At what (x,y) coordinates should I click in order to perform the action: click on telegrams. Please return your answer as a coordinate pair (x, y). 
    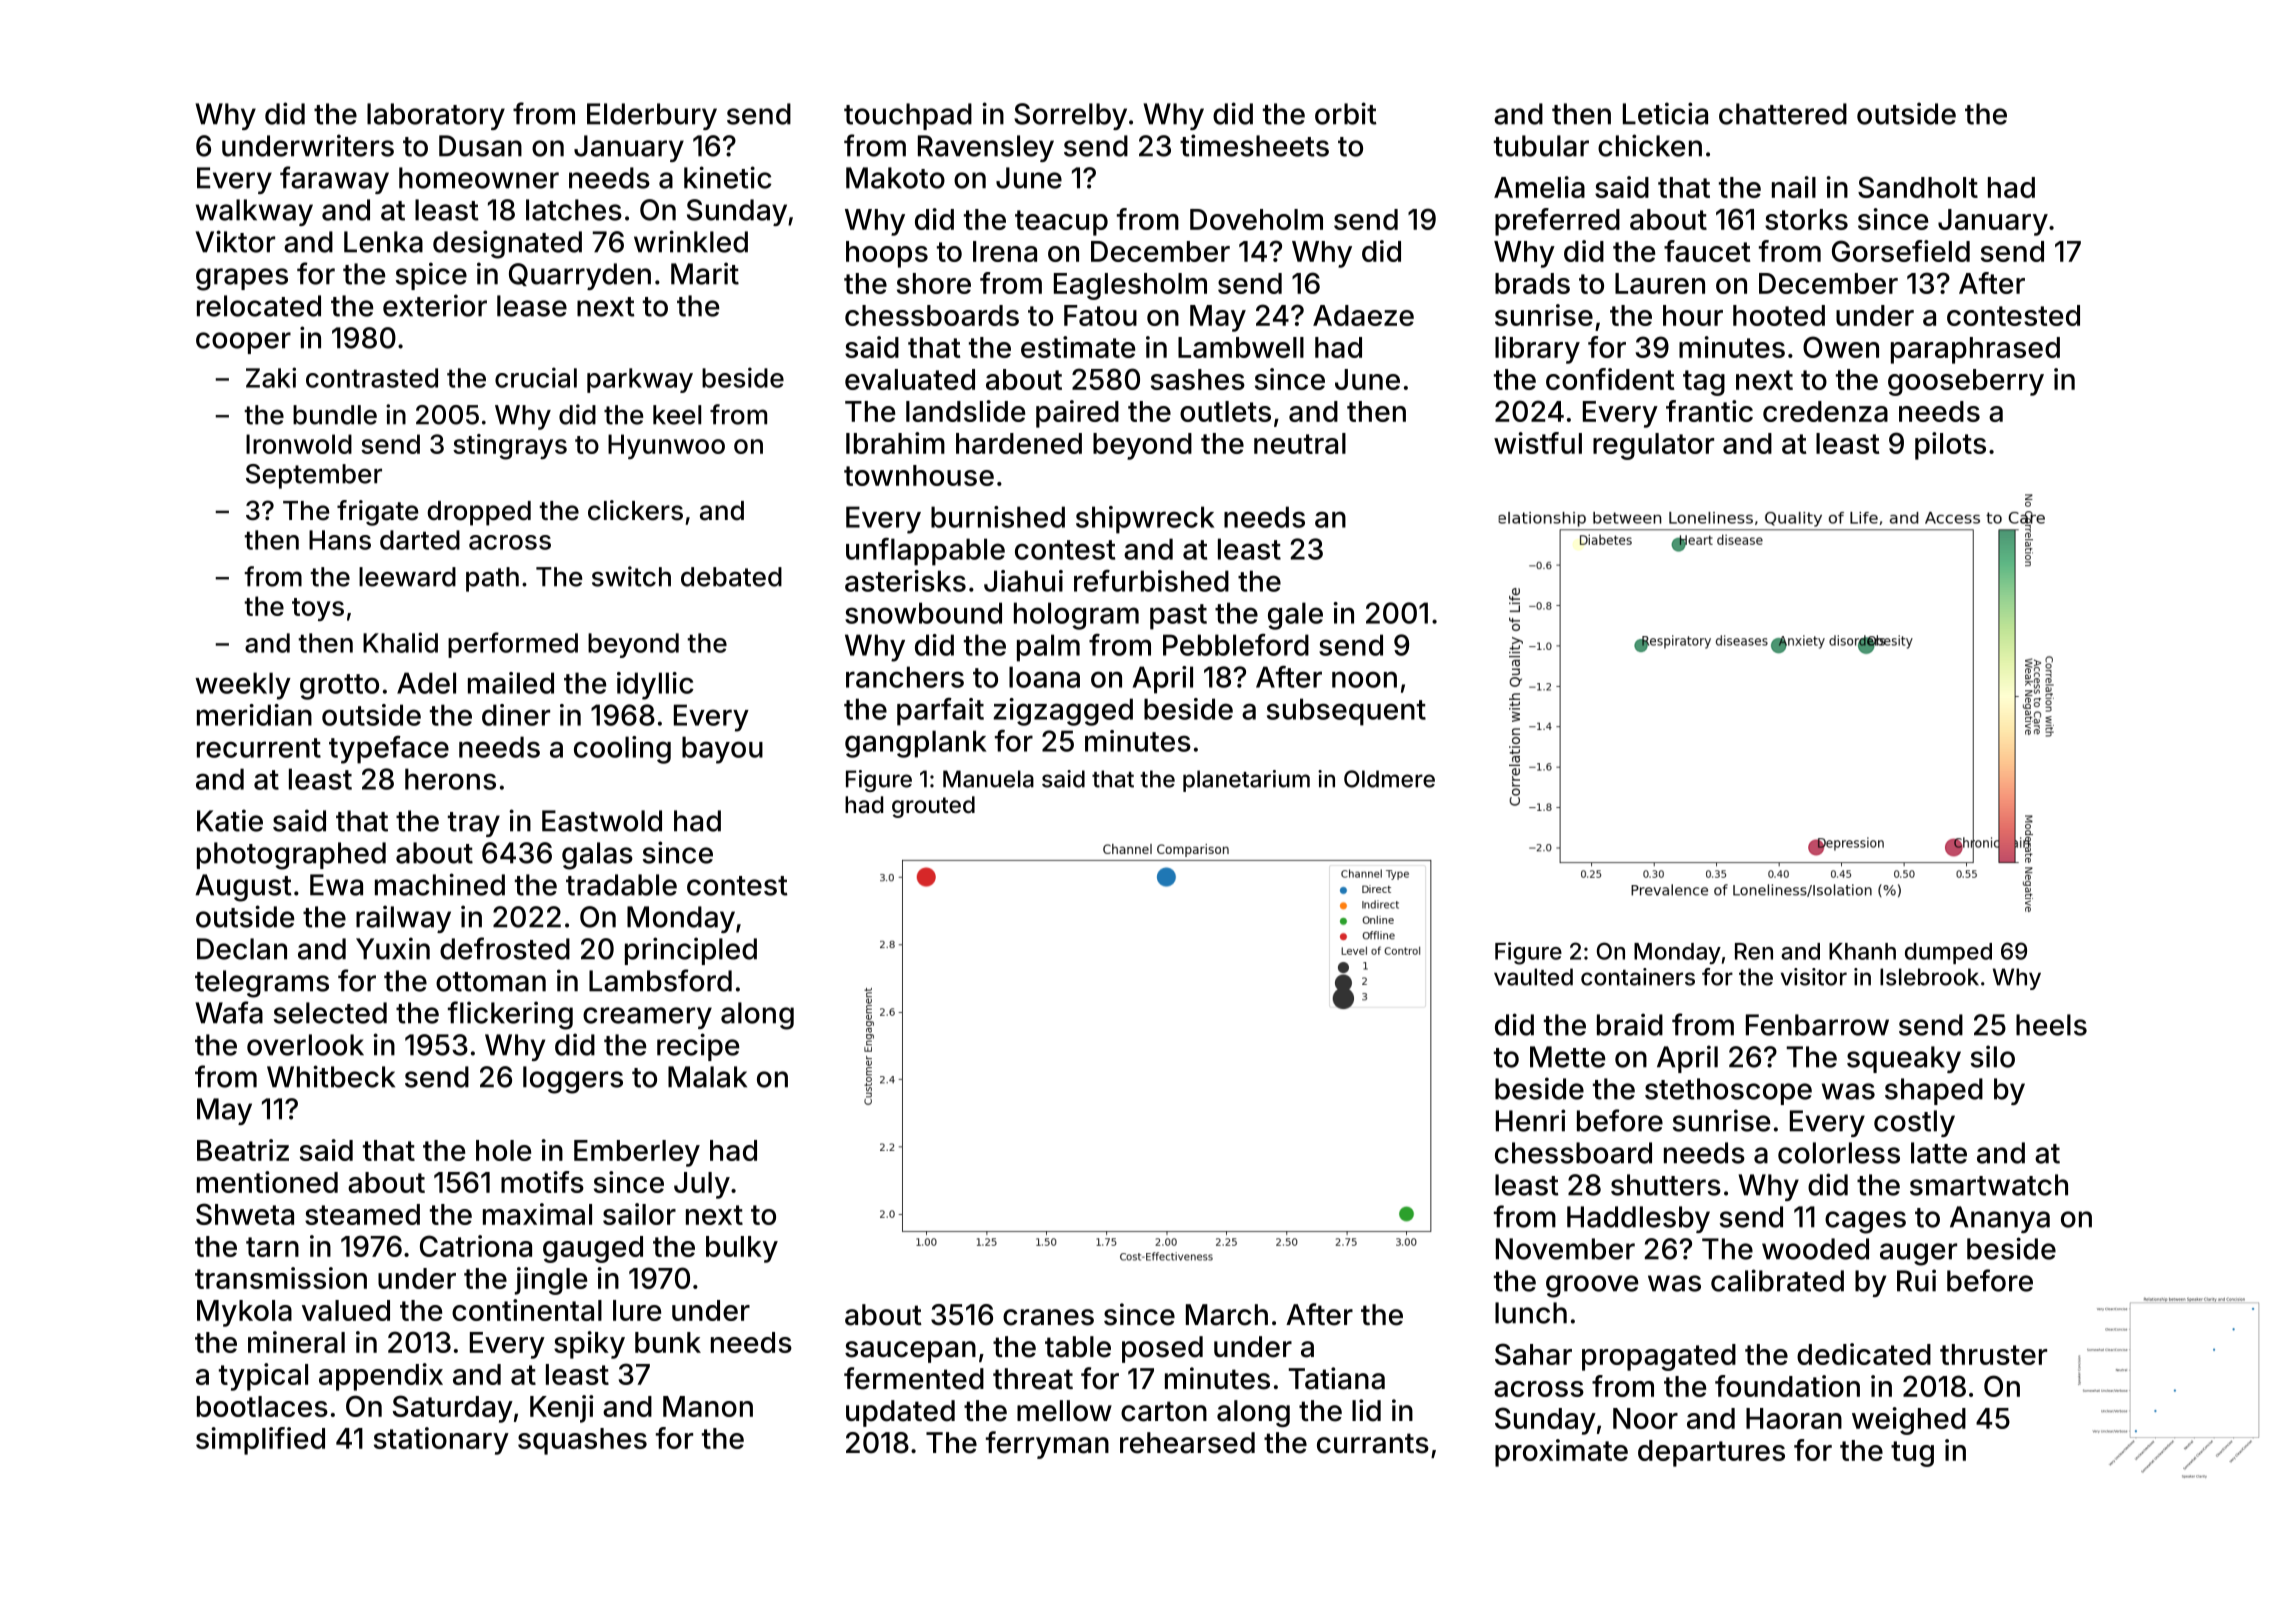
    Looking at the image, I should click on (262, 984).
